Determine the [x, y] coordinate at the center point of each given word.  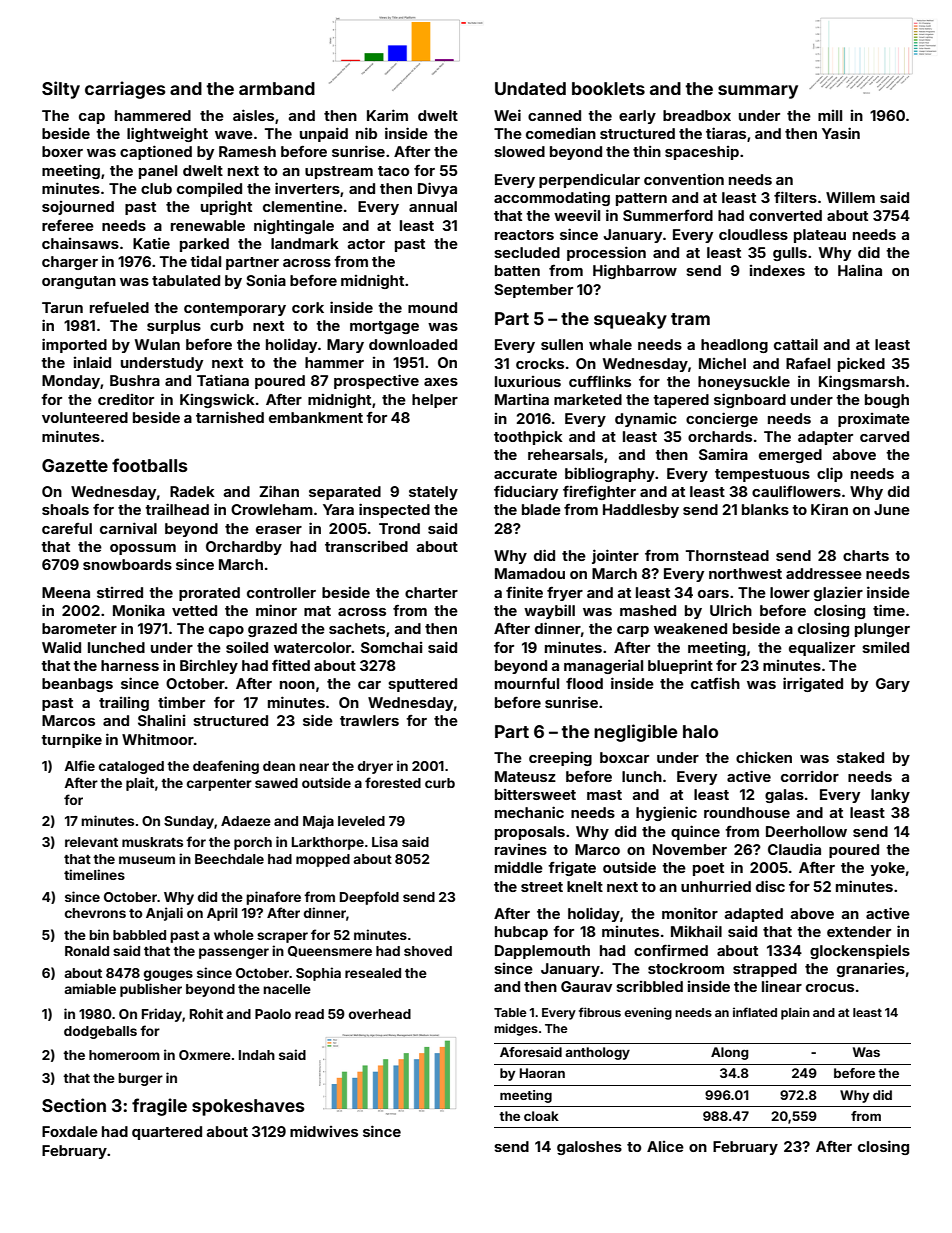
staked [860, 757]
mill [830, 115]
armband [277, 88]
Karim [387, 115]
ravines [521, 849]
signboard [750, 400]
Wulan [157, 344]
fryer [565, 593]
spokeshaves [248, 1107]
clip [830, 474]
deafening [226, 767]
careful [67, 528]
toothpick [528, 437]
